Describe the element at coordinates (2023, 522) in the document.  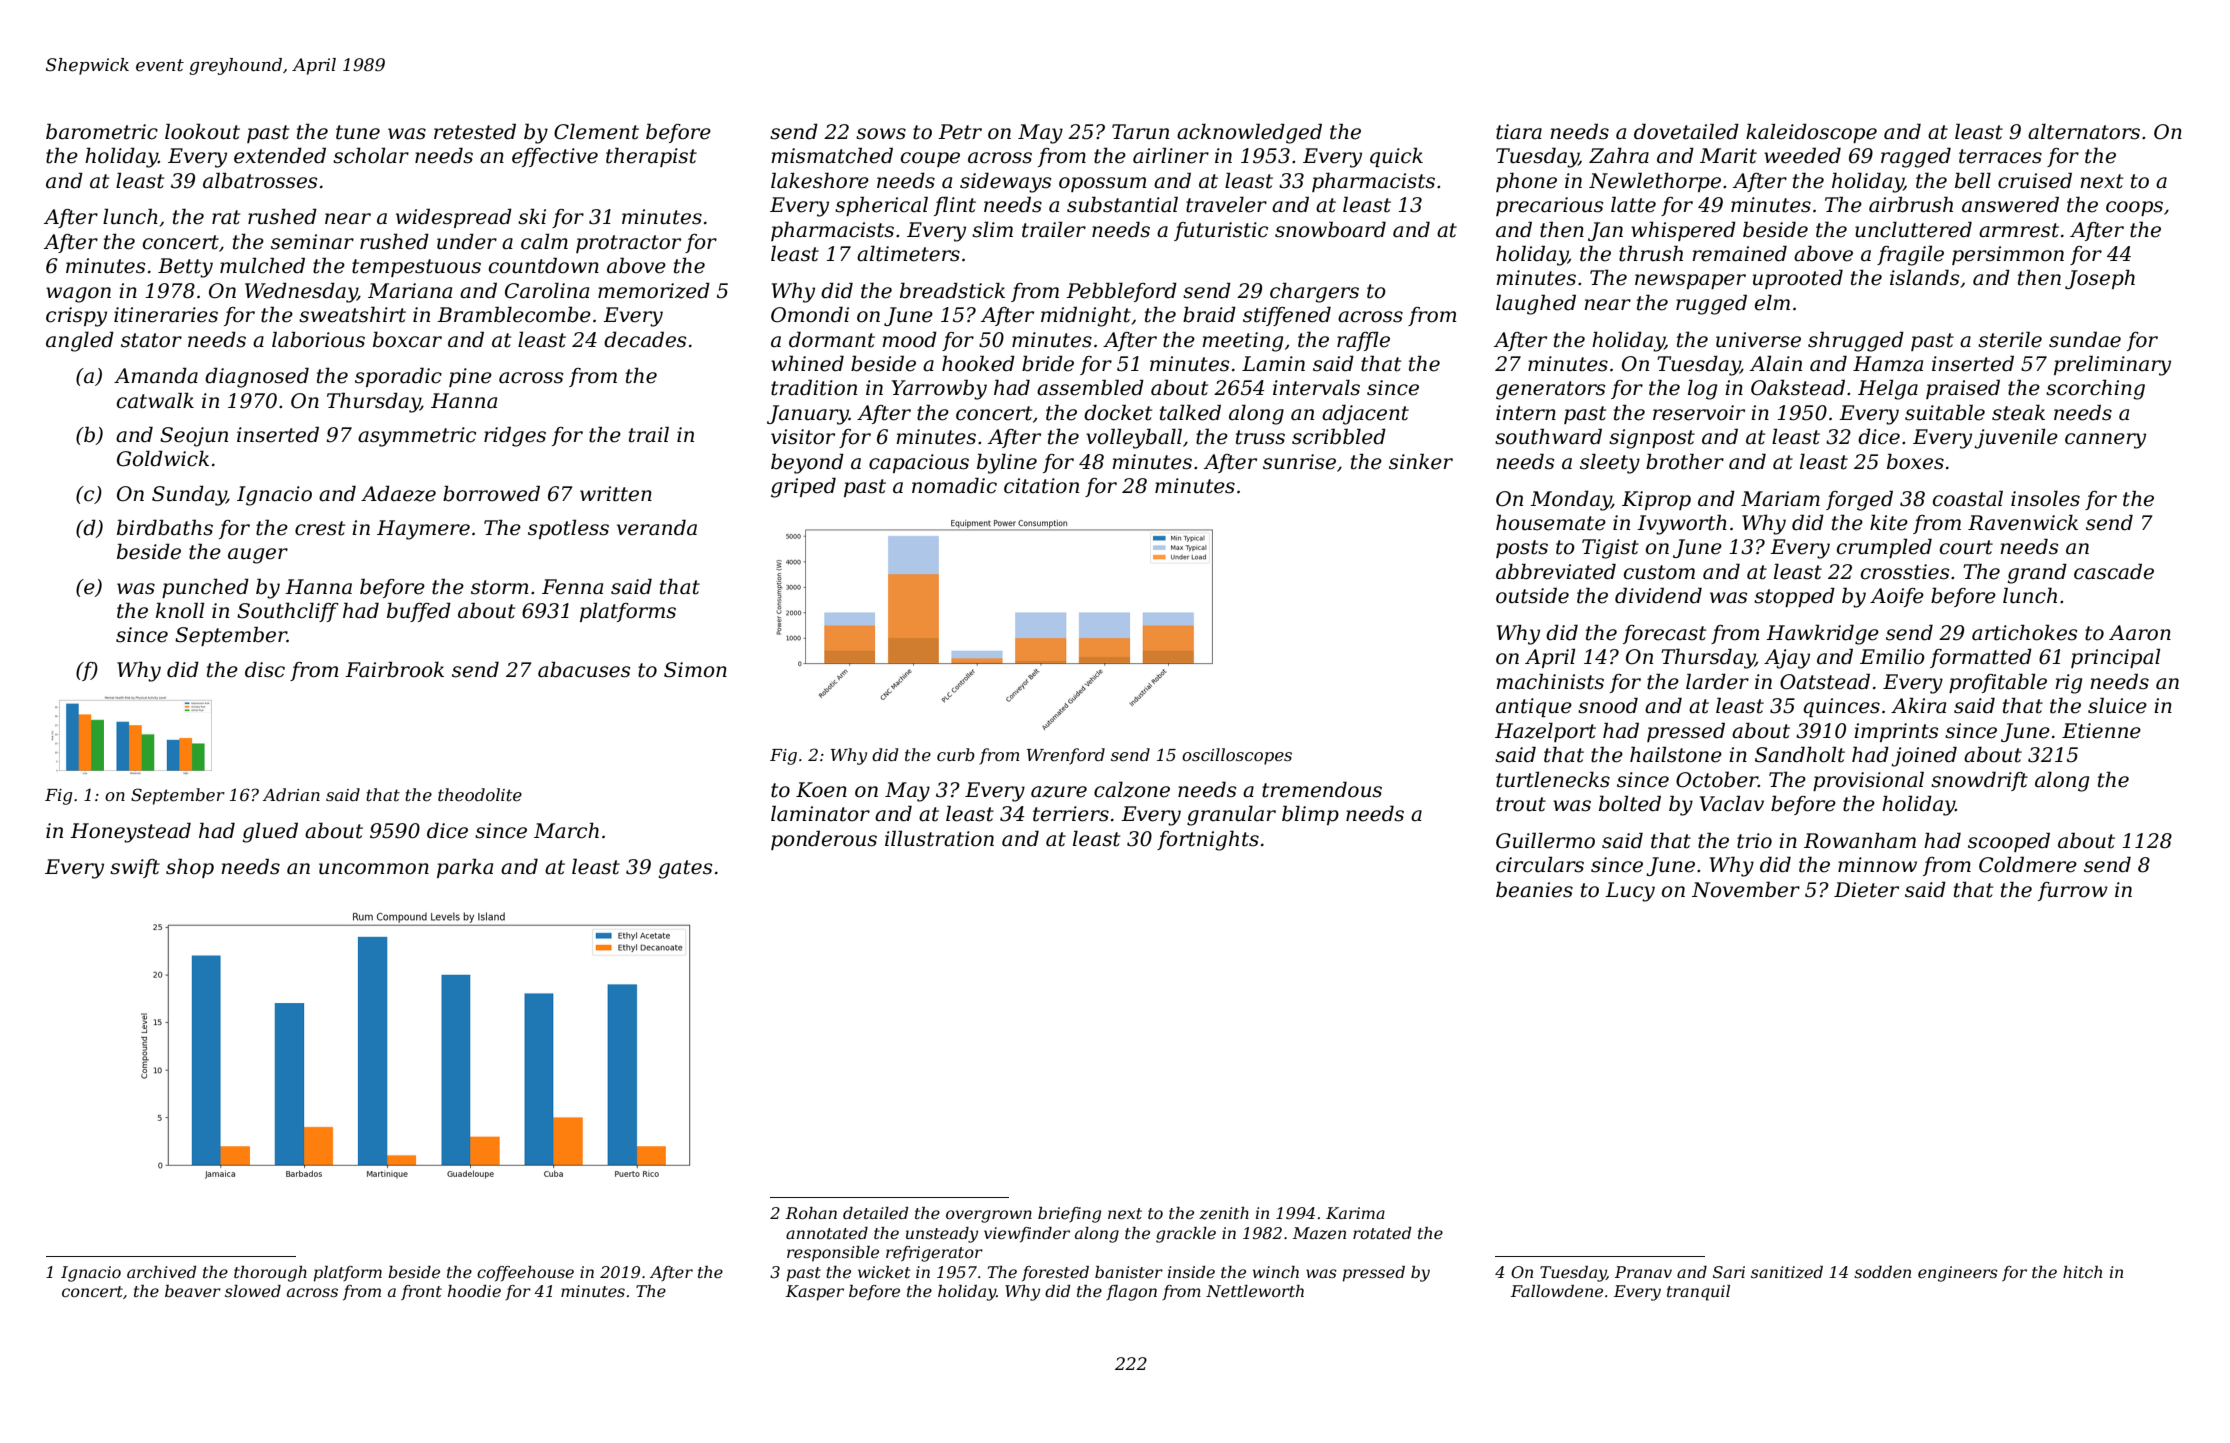
I see `Ravenwick` at that location.
